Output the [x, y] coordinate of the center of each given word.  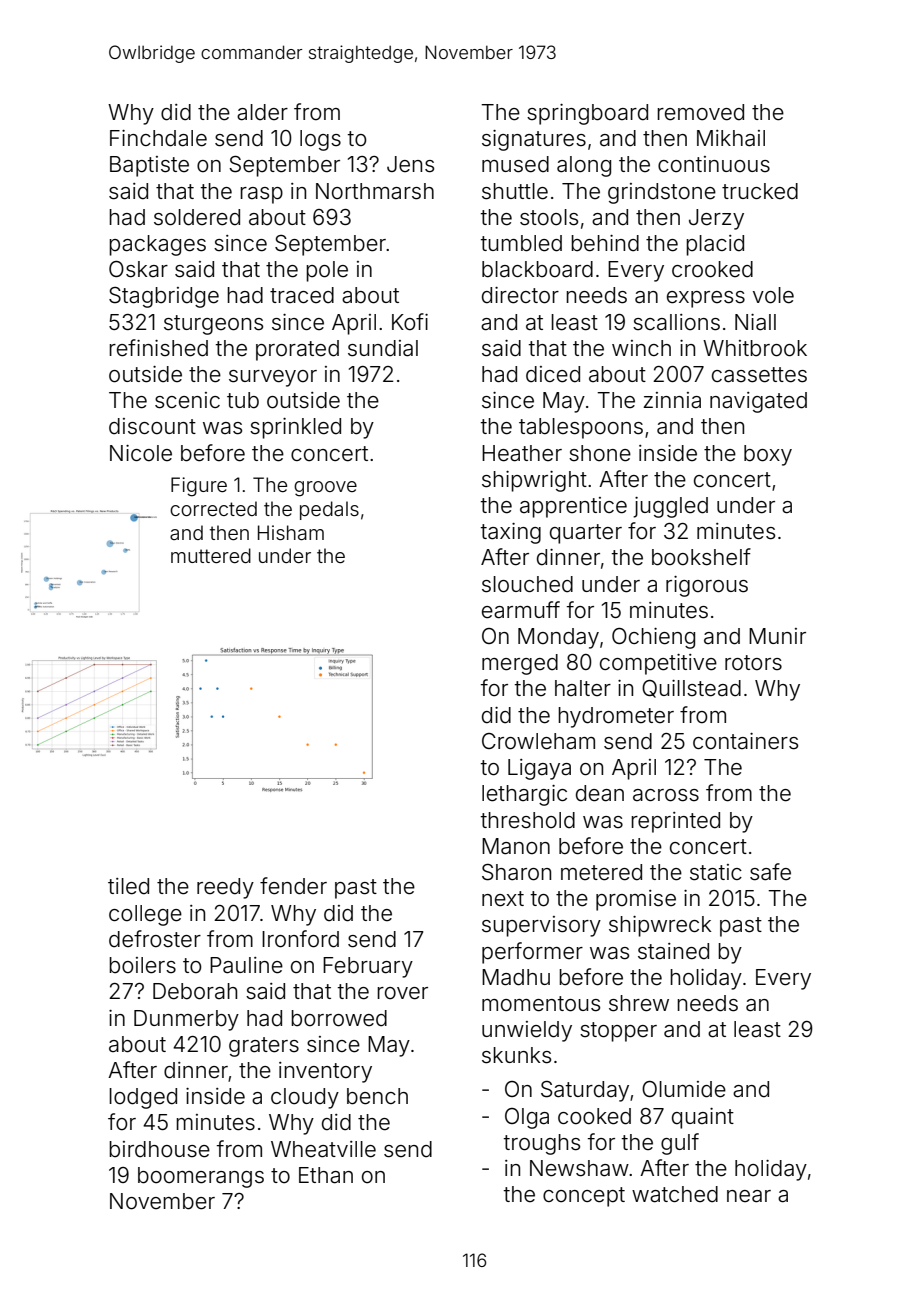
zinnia [672, 400]
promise [636, 900]
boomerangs [201, 1177]
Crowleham [538, 741]
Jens [410, 164]
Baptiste [149, 166]
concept [584, 1197]
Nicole [141, 453]
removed [700, 112]
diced [553, 374]
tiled [128, 886]
